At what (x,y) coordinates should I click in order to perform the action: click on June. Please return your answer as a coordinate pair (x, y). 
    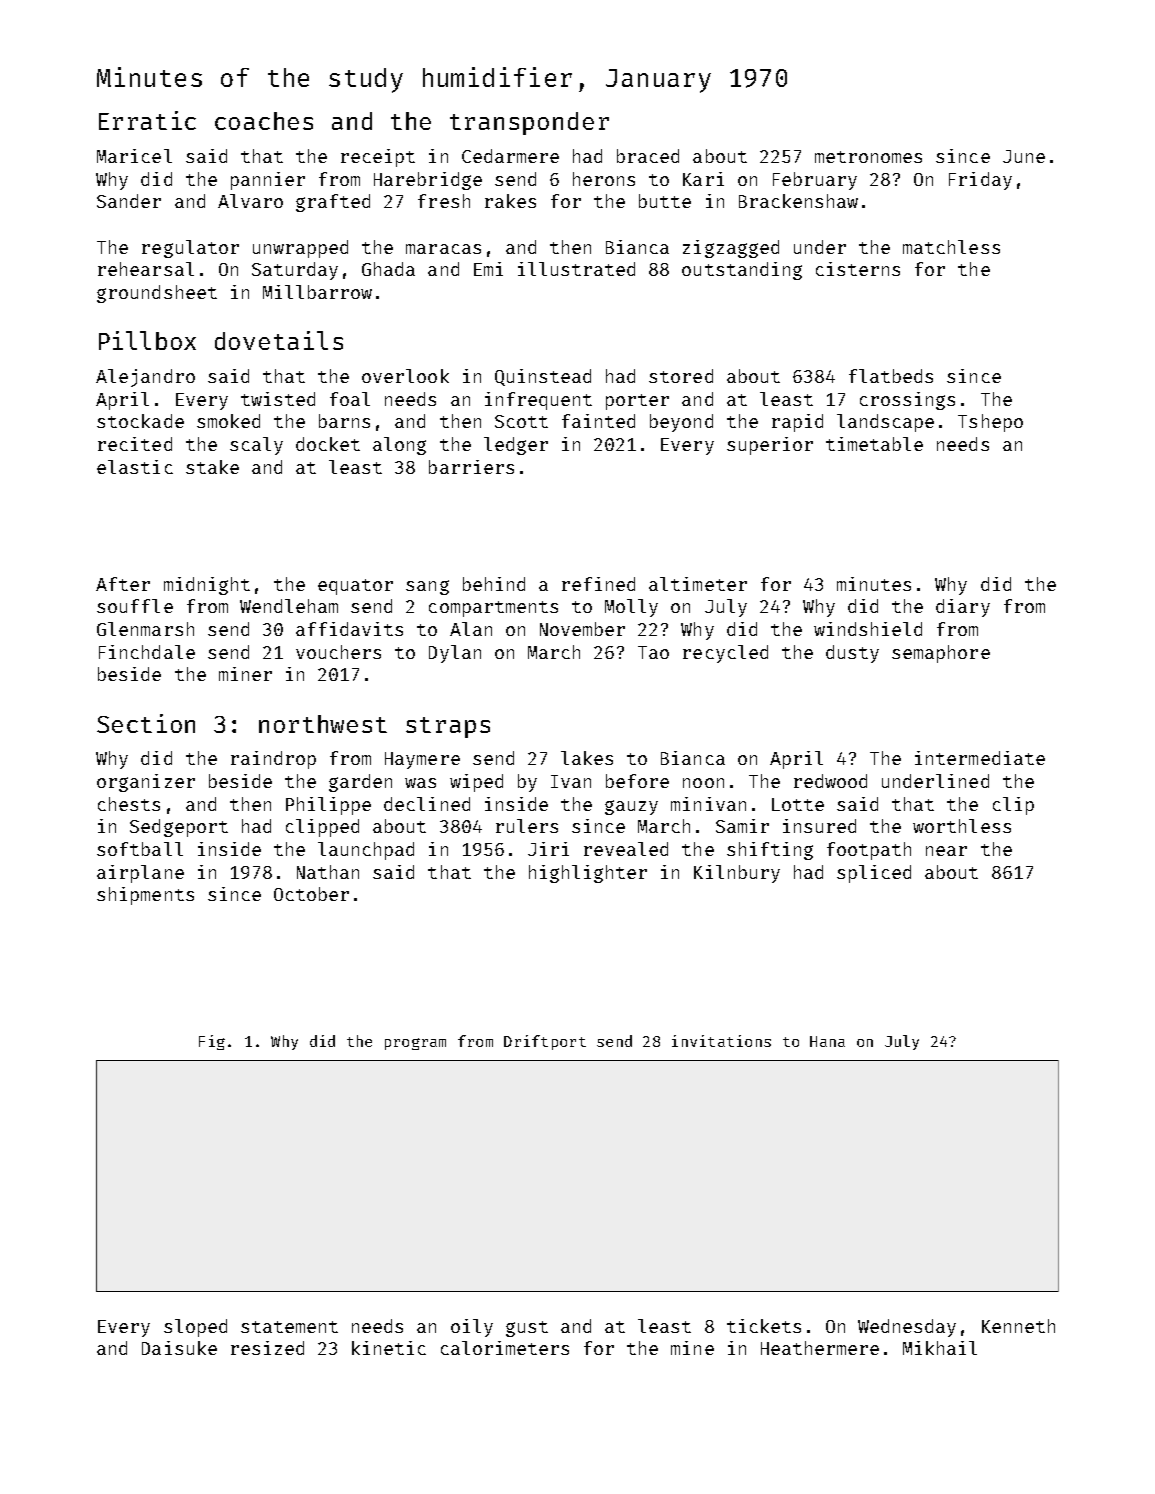
    Looking at the image, I should click on (1024, 156).
